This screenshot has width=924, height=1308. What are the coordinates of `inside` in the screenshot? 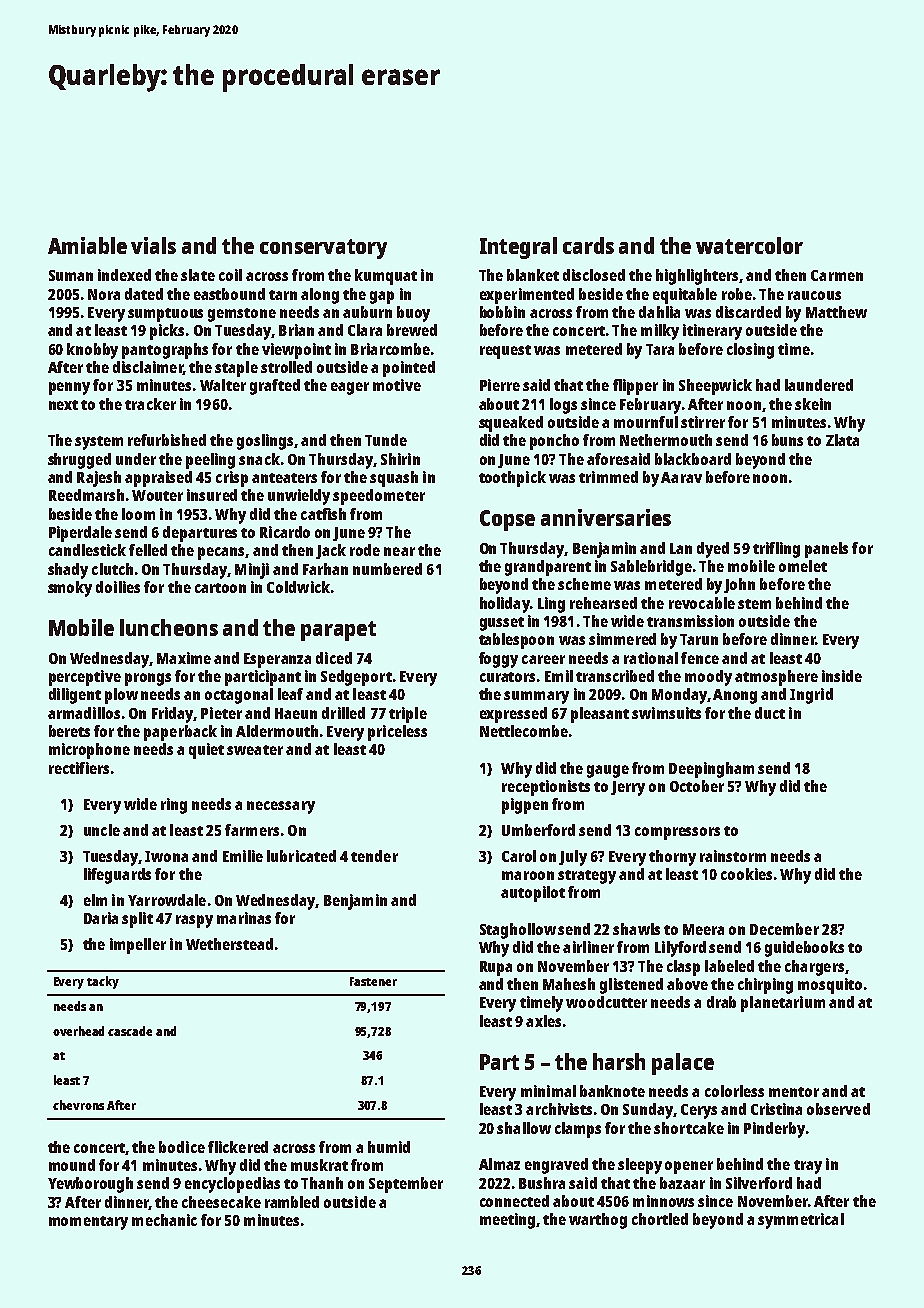 It's located at (842, 676).
